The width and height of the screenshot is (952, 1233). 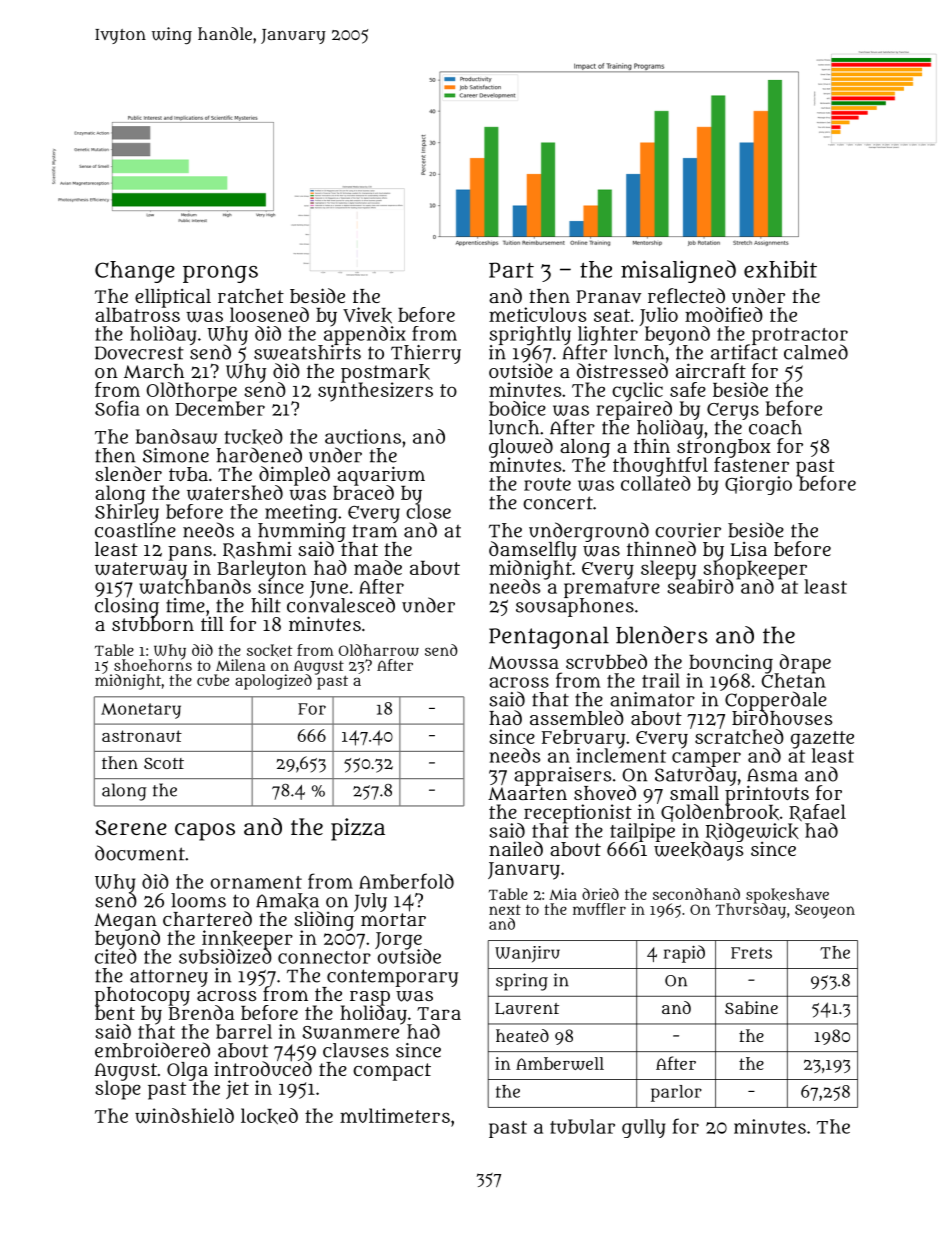 What do you see at coordinates (269, 314) in the screenshot?
I see `loosened` at bounding box center [269, 314].
